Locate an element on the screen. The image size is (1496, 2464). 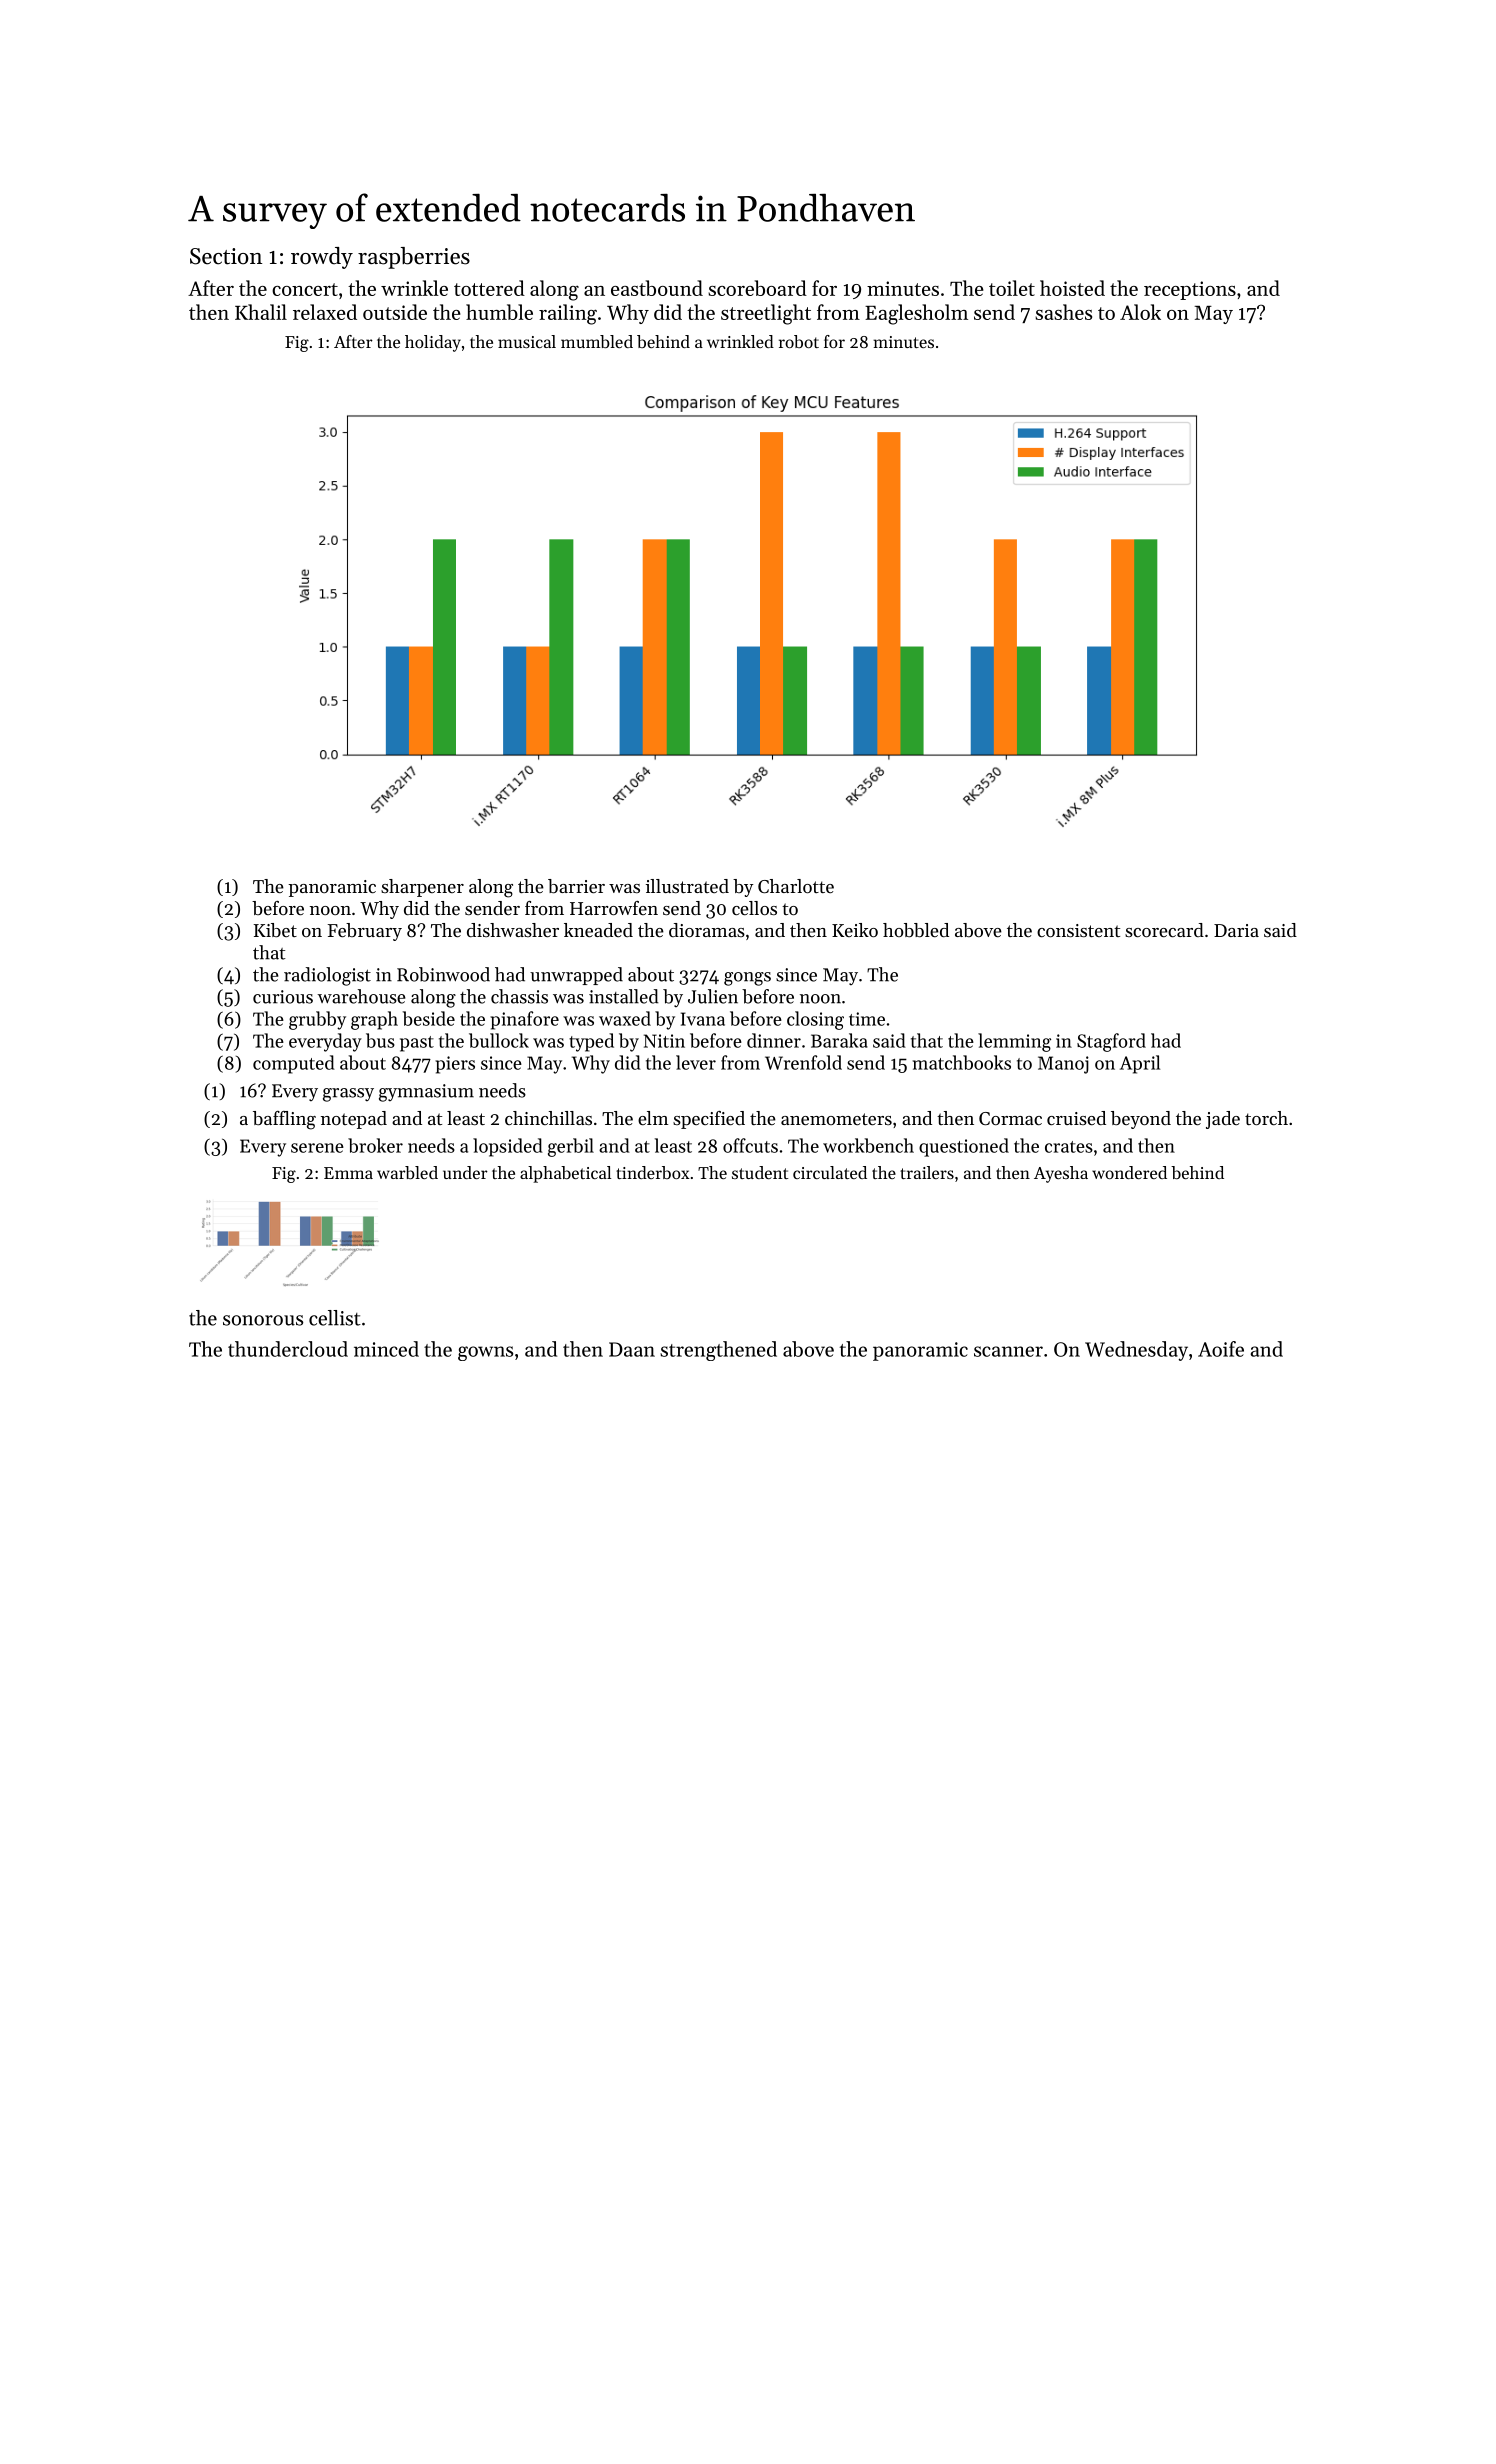
Daria is located at coordinates (1236, 930).
